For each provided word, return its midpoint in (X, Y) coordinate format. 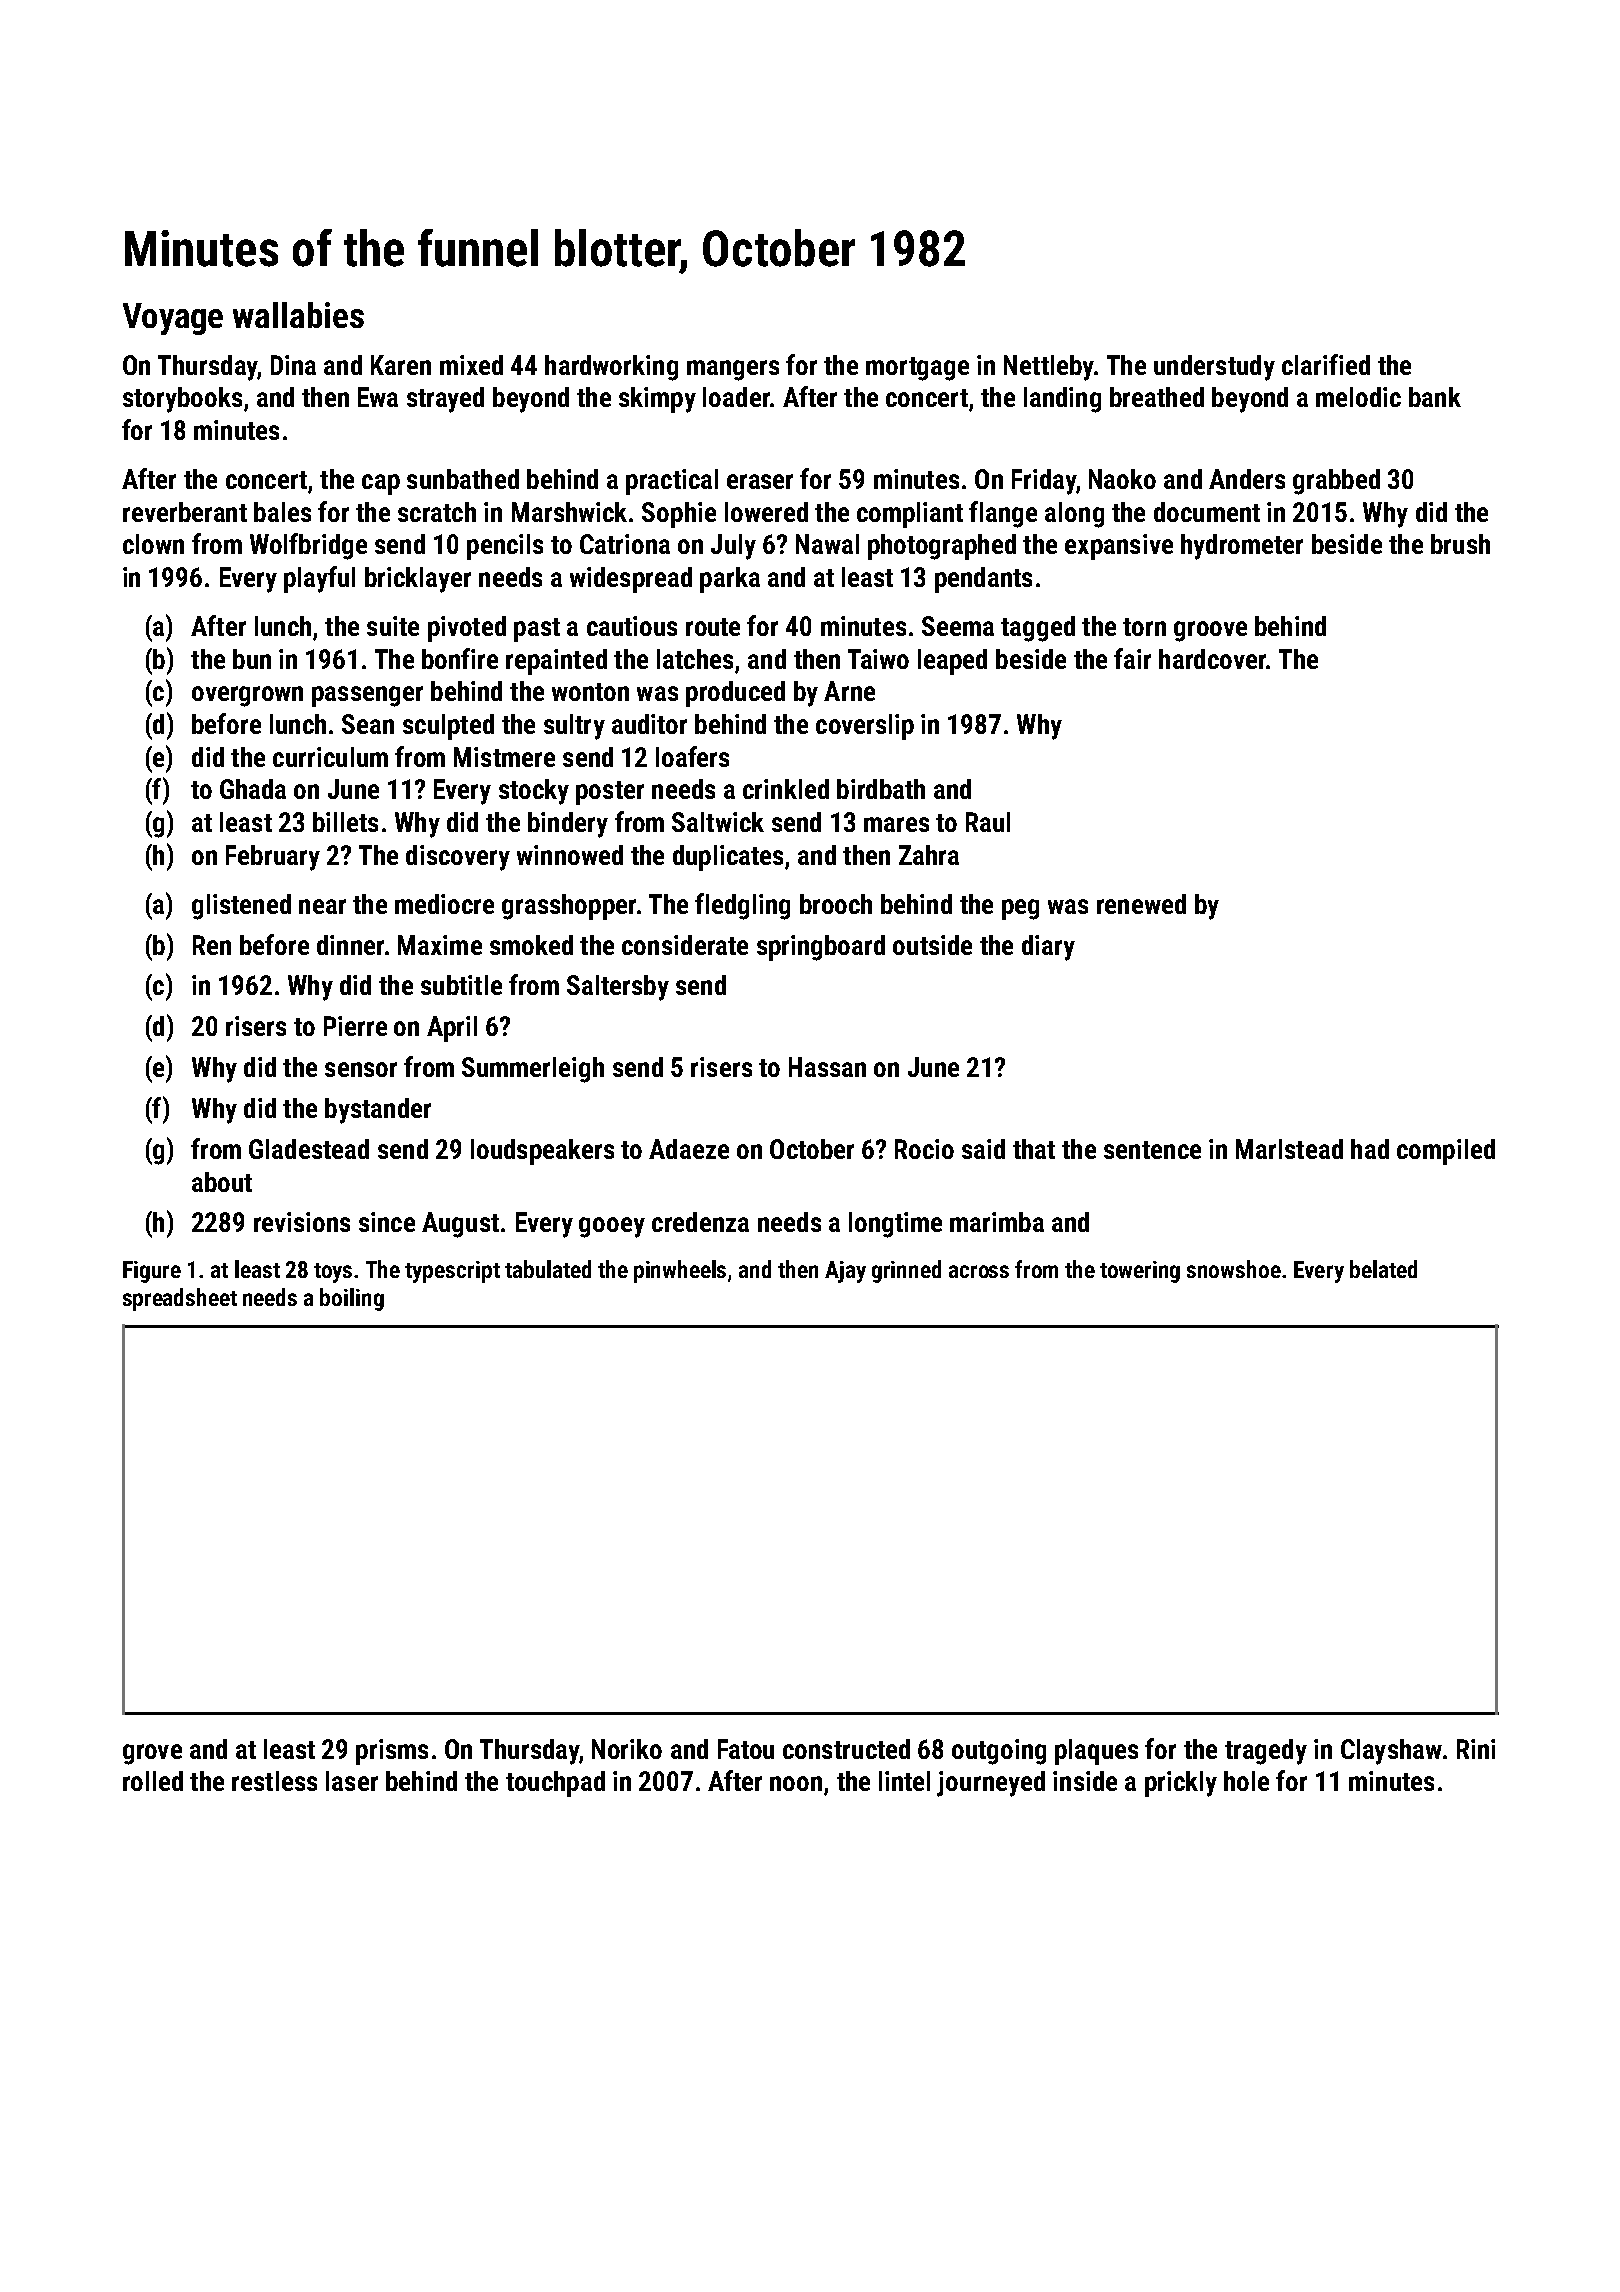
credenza (700, 1222)
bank (1435, 397)
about (222, 1182)
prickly (1181, 1784)
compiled (1446, 1152)
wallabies (298, 315)
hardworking (611, 368)
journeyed (991, 1784)
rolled (153, 1781)
